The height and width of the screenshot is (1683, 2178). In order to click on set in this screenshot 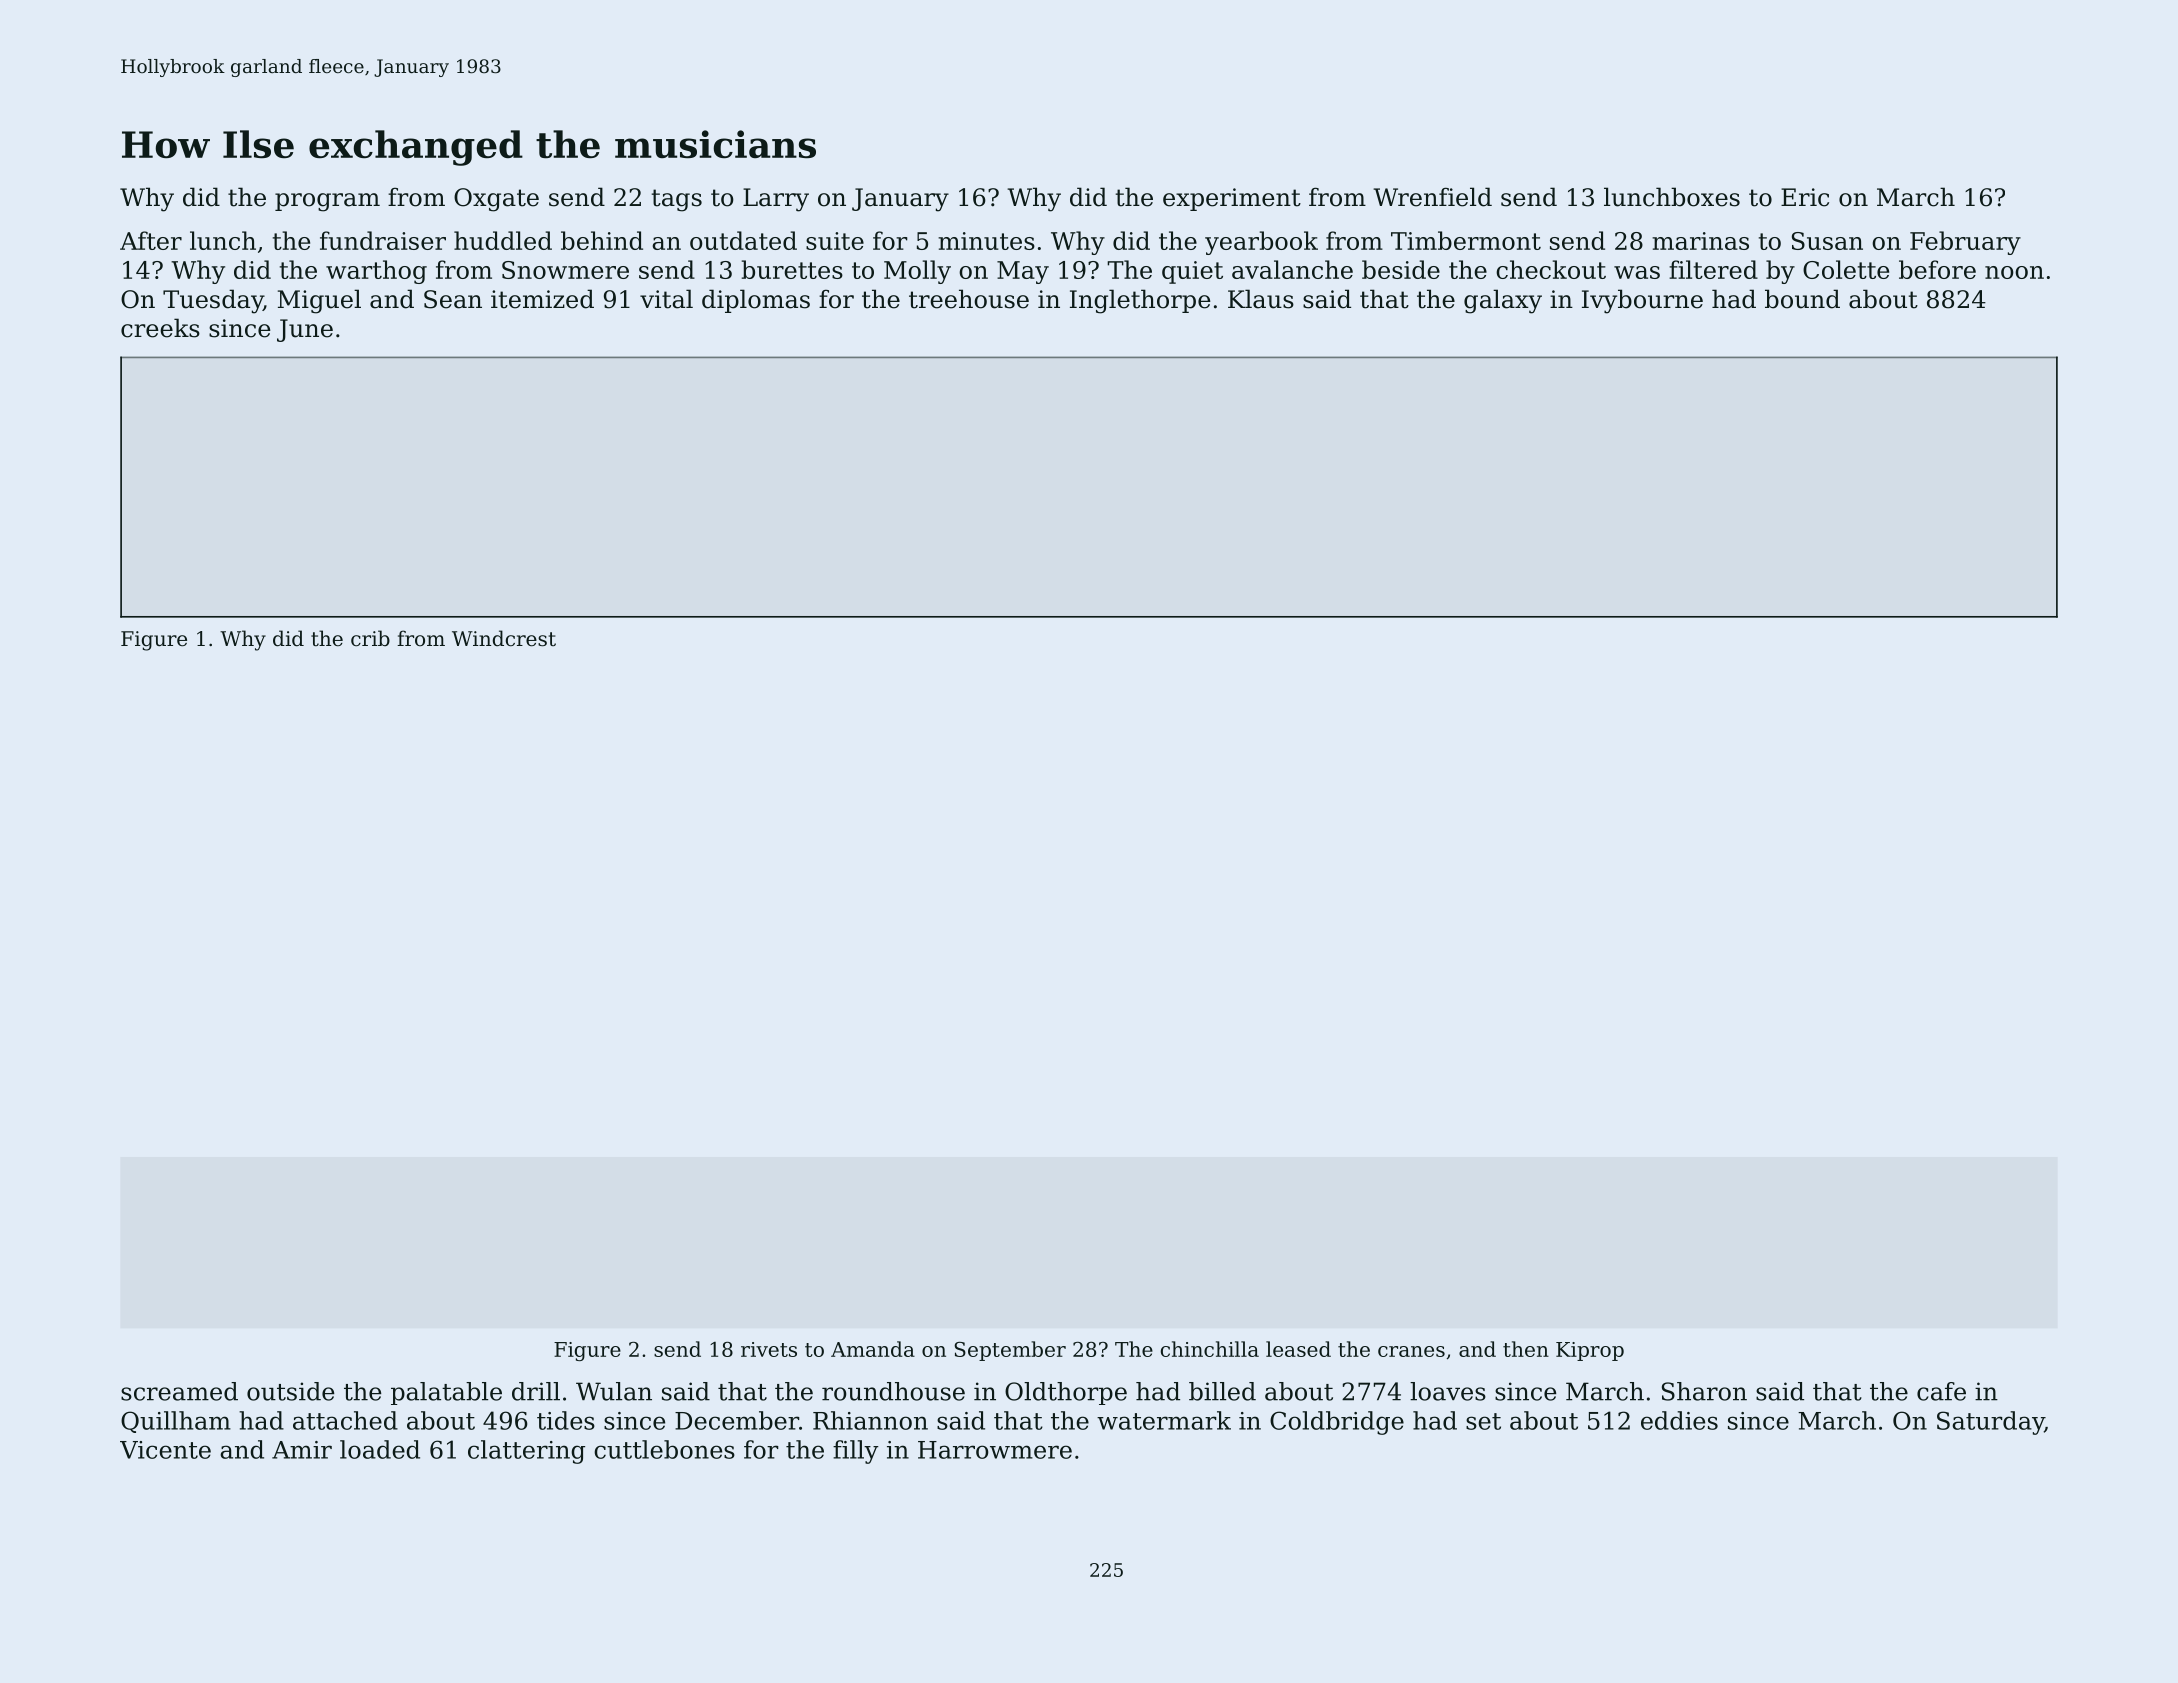, I will do `click(1483, 1421)`.
